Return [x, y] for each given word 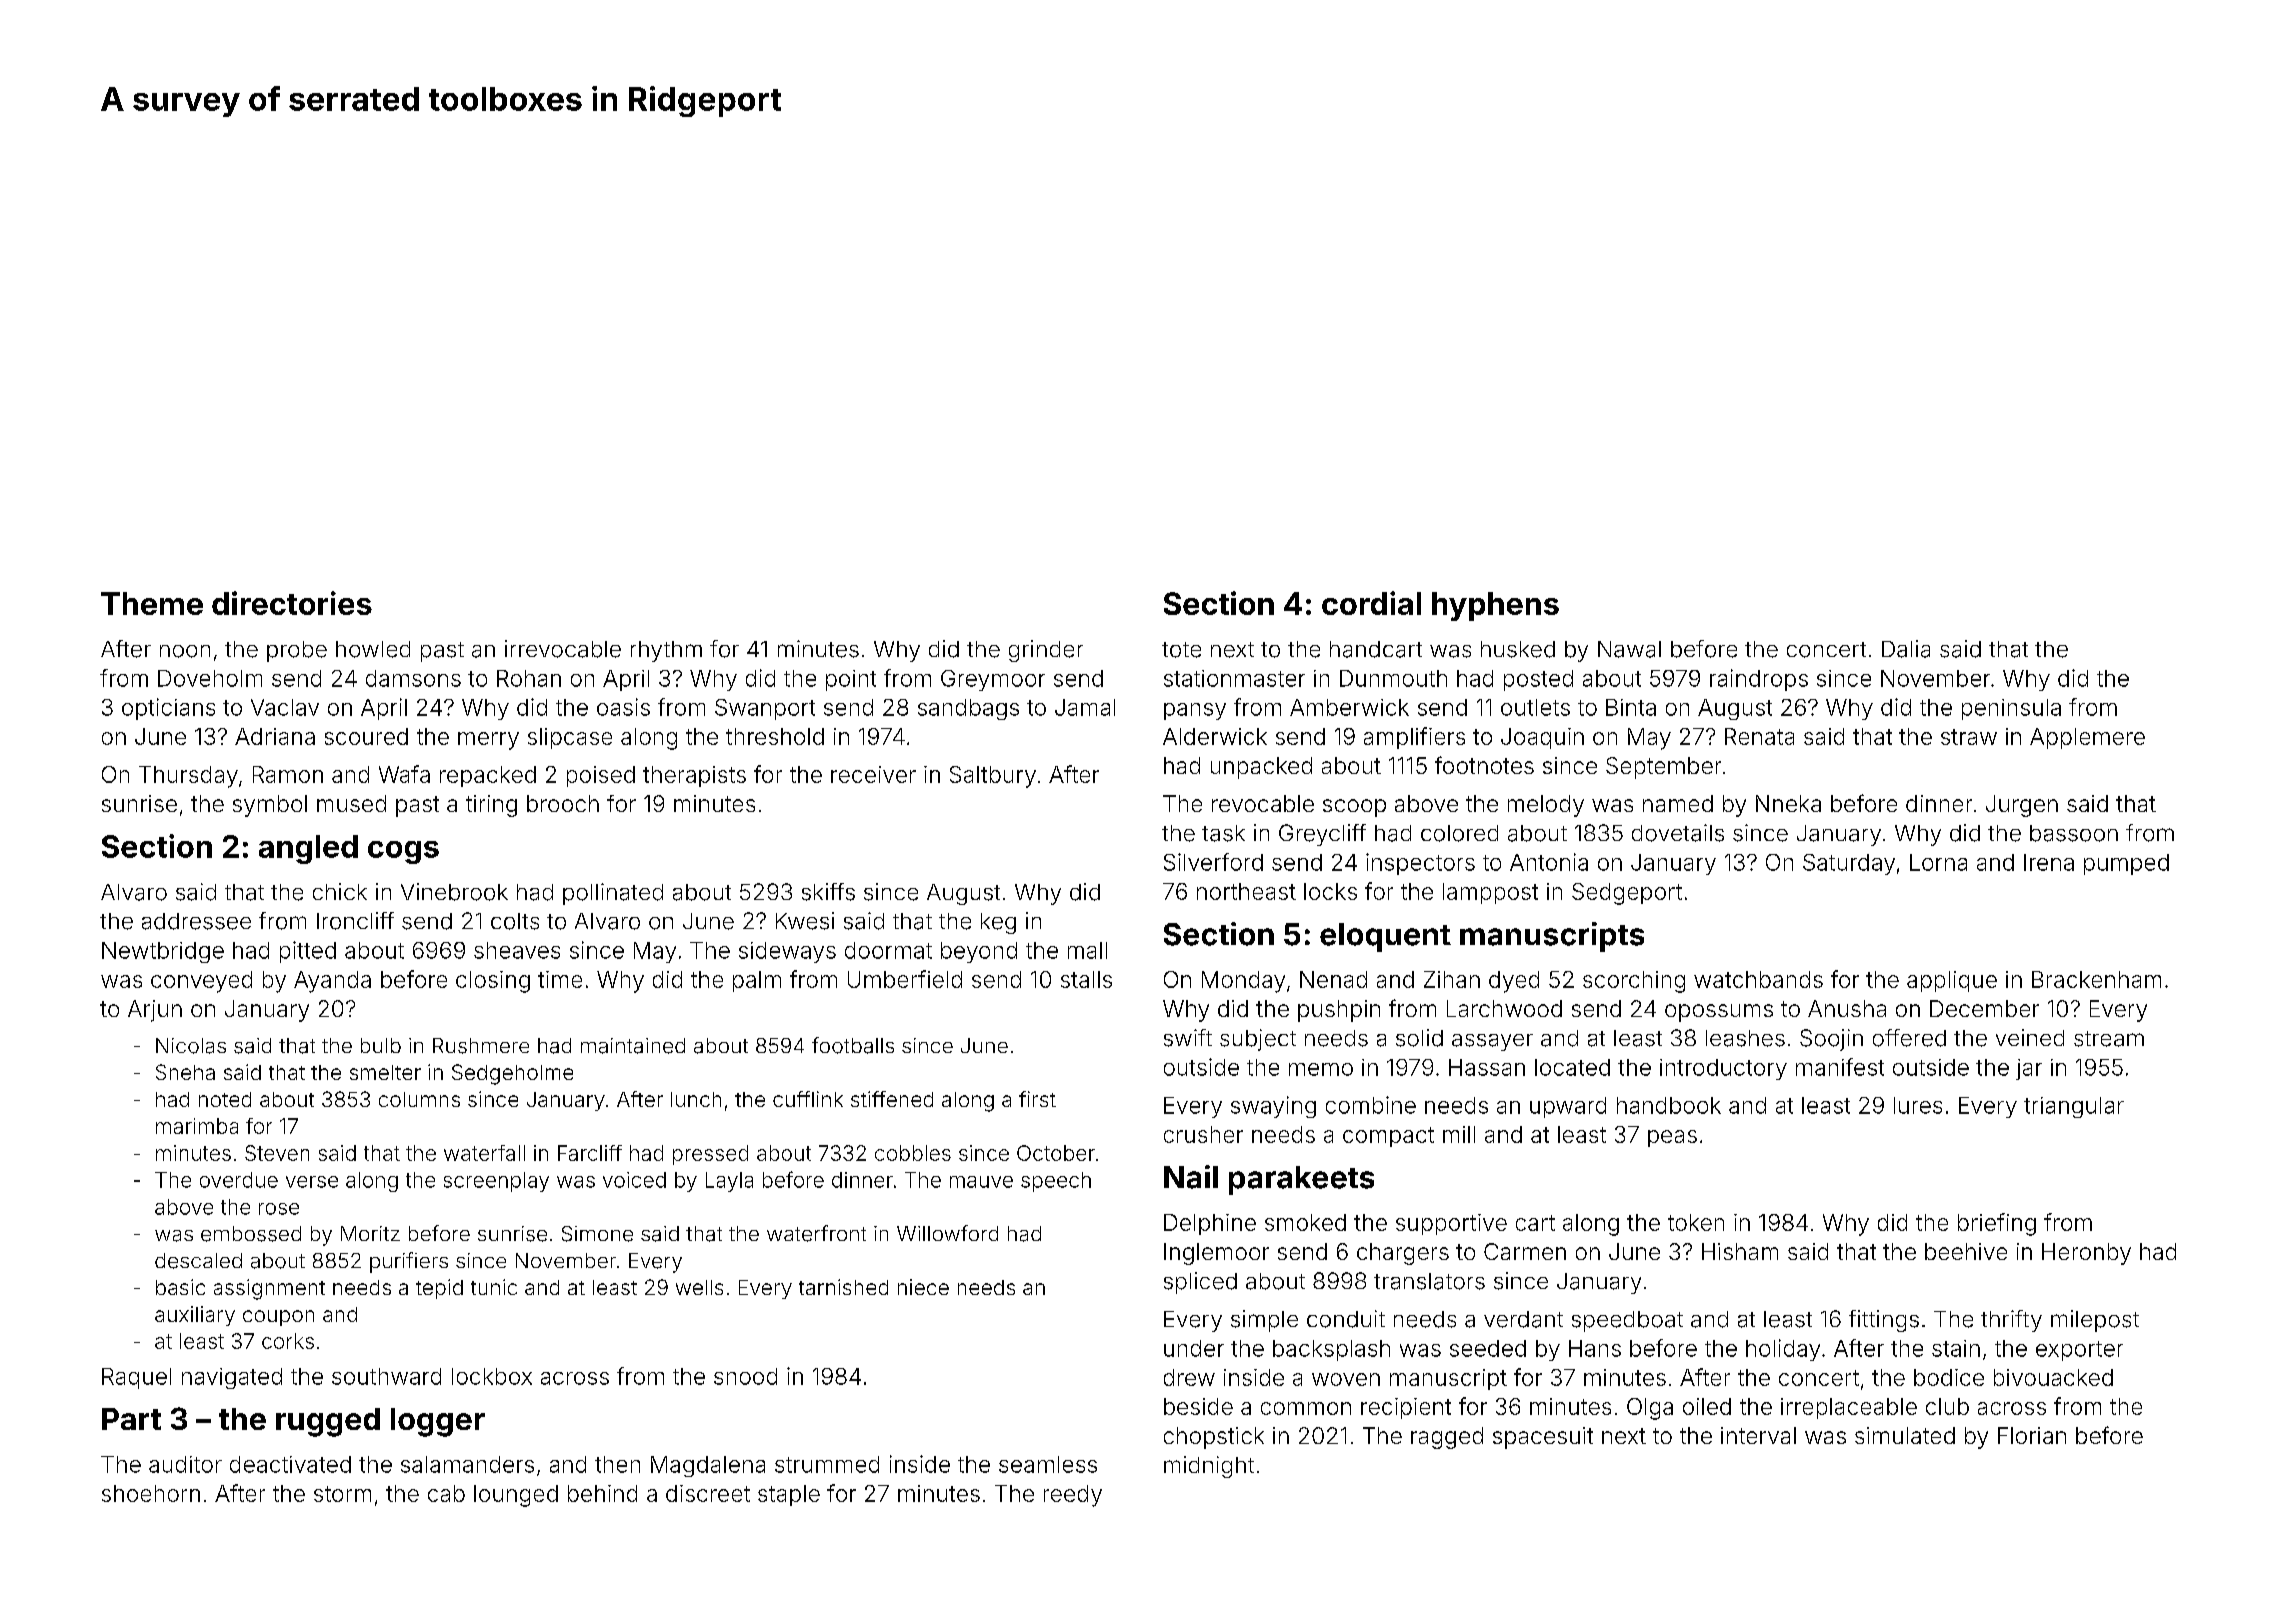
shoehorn [151, 1493]
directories [292, 603]
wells [699, 1287]
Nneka [1788, 803]
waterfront [816, 1233]
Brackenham [2096, 979]
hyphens [1495, 606]
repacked [488, 776]
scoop [1354, 808]
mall [1087, 950]
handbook [1669, 1105]
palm [757, 981]
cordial [1371, 603]
